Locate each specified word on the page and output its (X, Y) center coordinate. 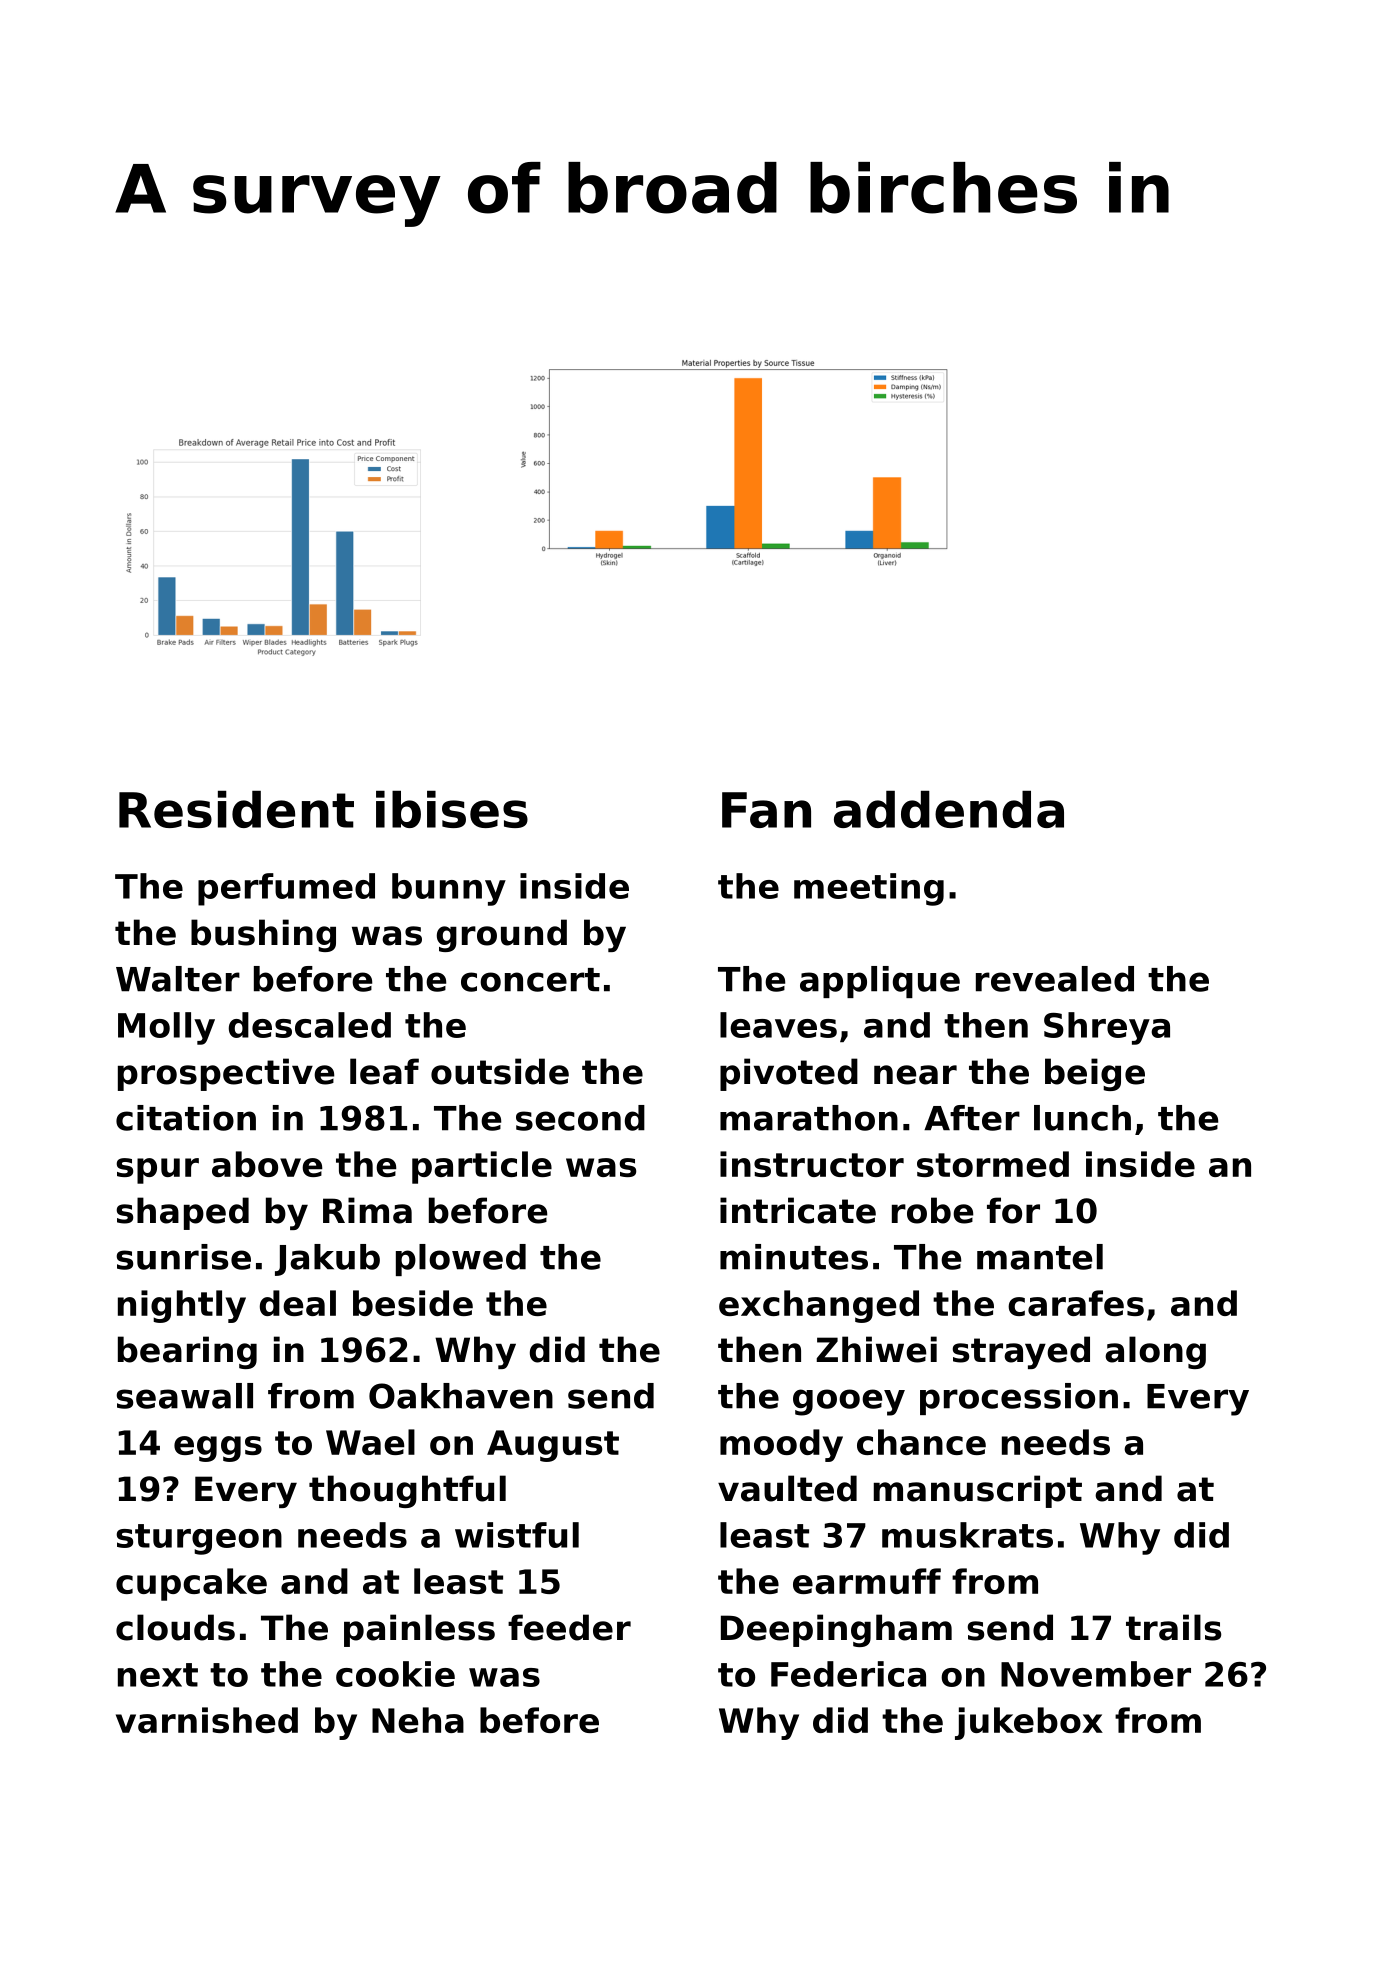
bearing (187, 1352)
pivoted (789, 1074)
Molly (166, 1028)
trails (1173, 1627)
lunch (1082, 1118)
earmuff (867, 1581)
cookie (395, 1674)
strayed (1021, 1352)
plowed (461, 1260)
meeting (869, 889)
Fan (766, 810)
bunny (449, 889)
